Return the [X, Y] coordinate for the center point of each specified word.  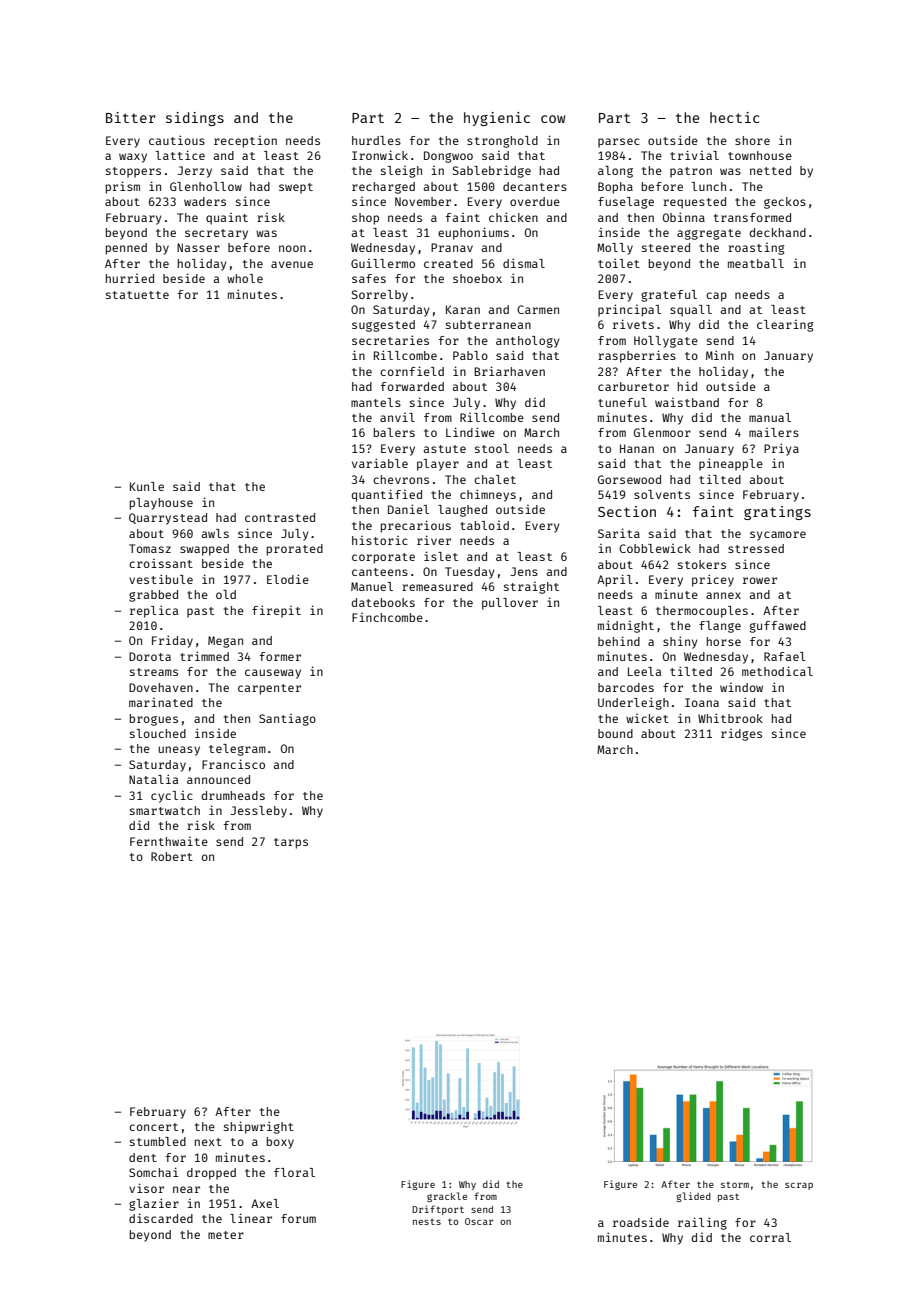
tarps [291, 843]
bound [615, 733]
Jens [524, 571]
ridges [741, 735]
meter [226, 1235]
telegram [237, 750]
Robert [172, 856]
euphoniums [473, 233]
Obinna [684, 217]
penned [126, 249]
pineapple [731, 464]
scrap [799, 1186]
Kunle [147, 486]
